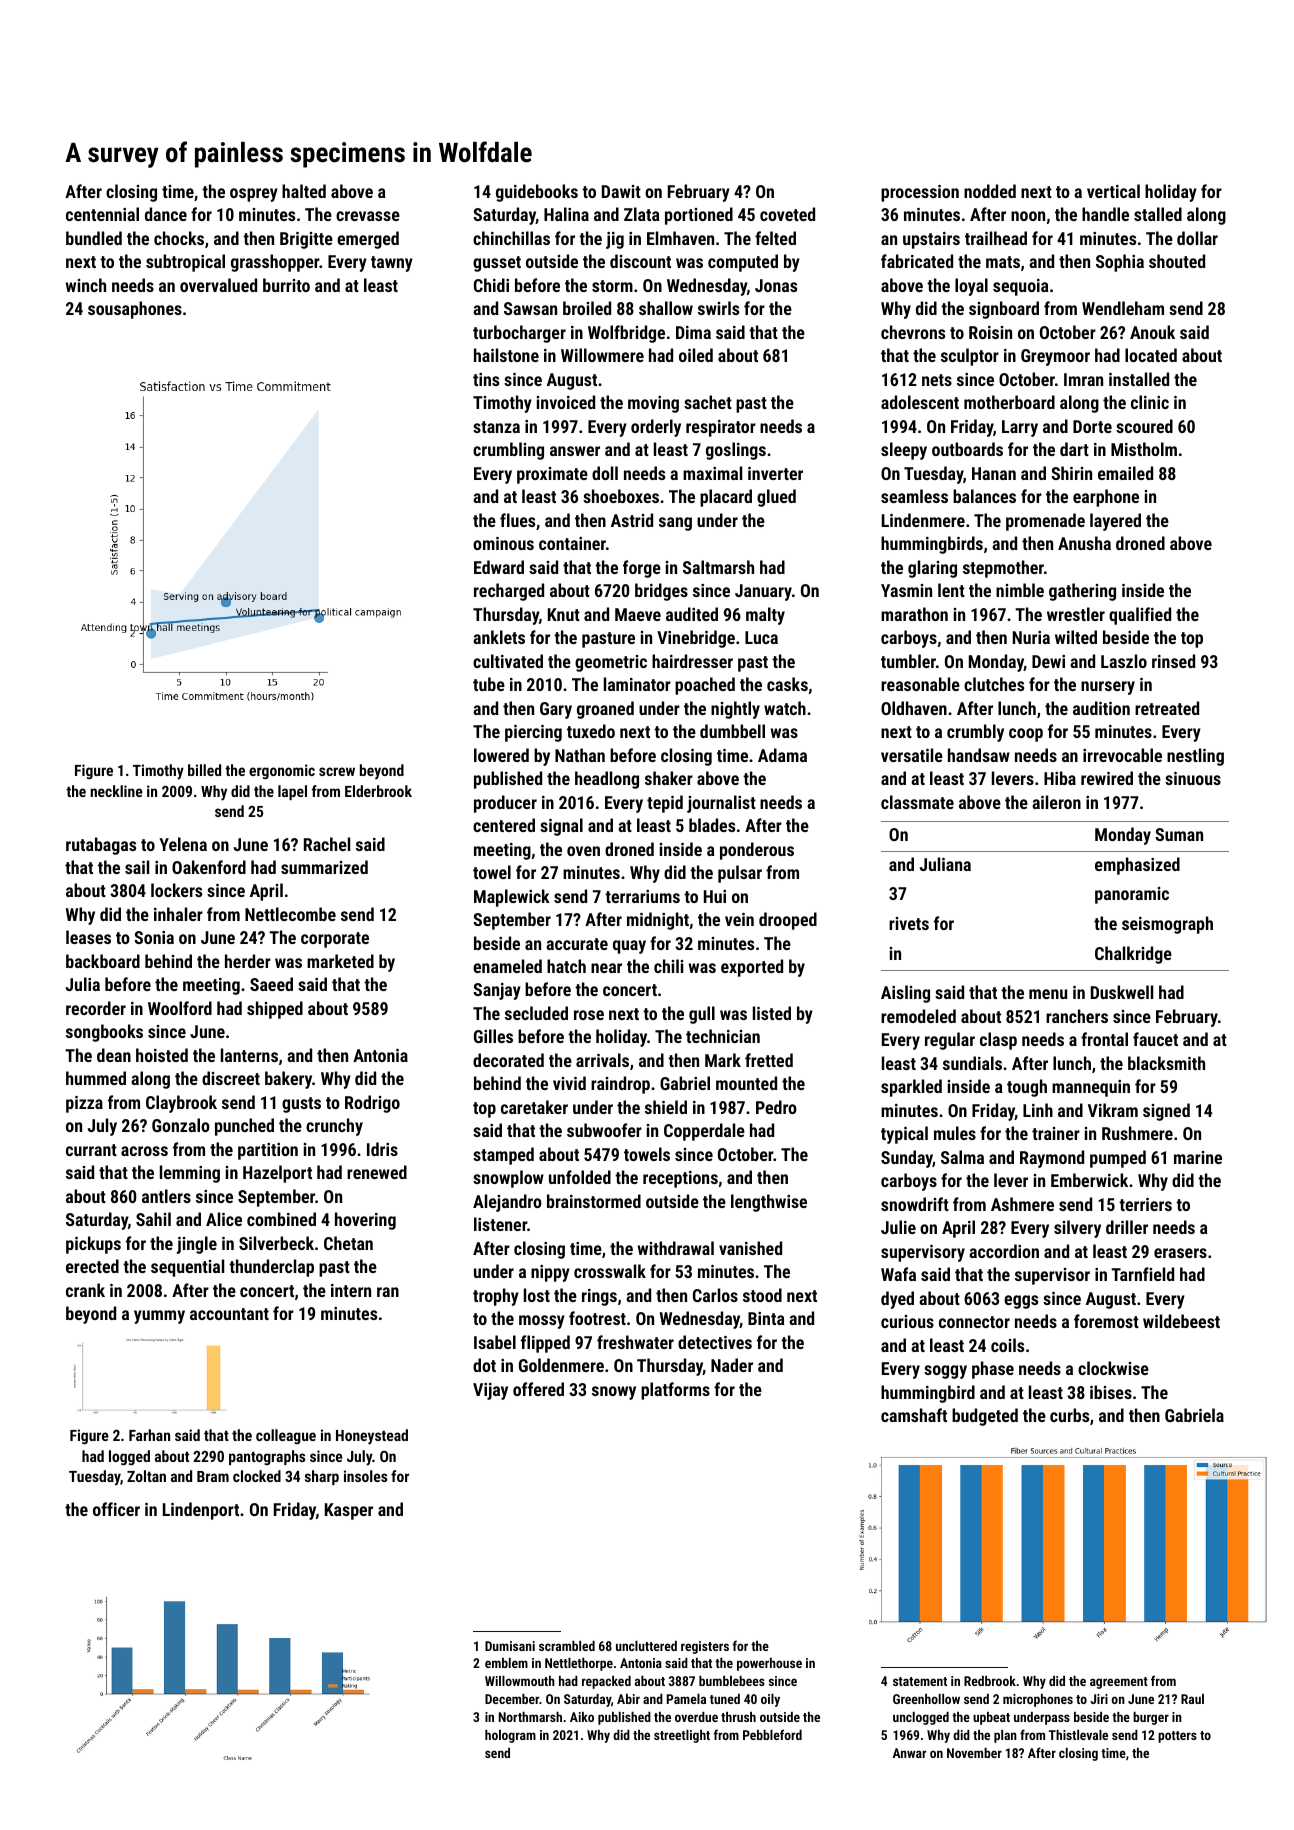  I want to click on handle, so click(1105, 214).
